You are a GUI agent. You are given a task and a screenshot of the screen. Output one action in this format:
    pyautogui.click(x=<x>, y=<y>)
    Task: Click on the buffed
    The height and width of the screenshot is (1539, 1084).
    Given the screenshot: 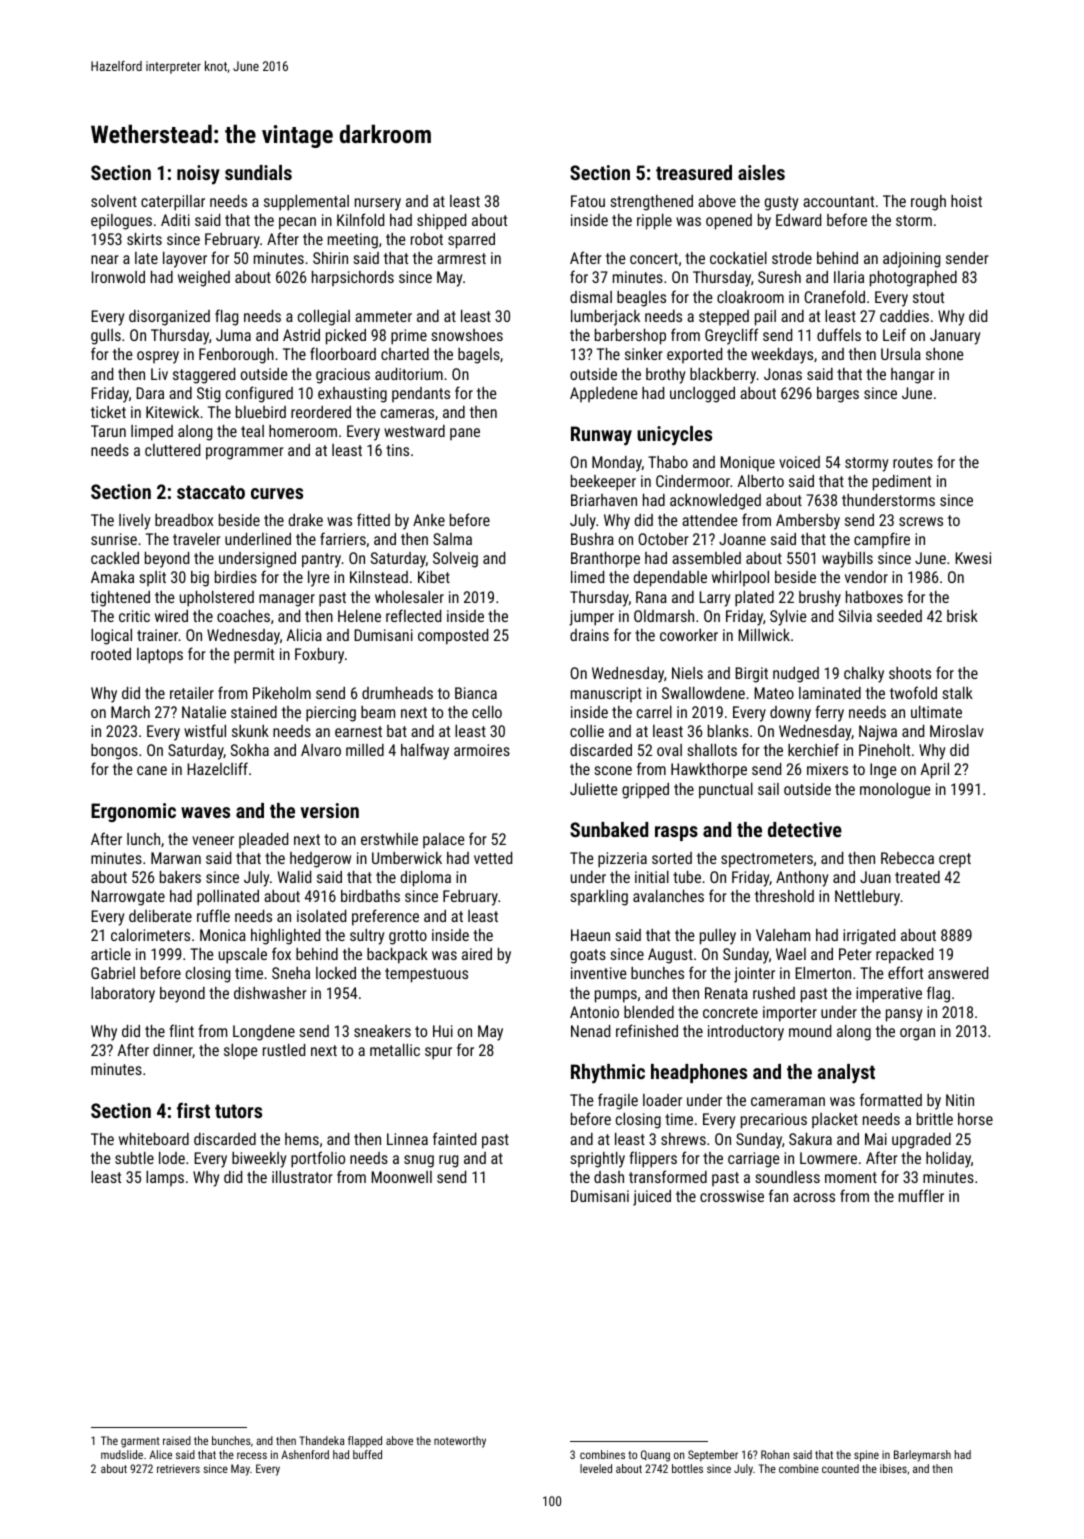 What is the action you would take?
    pyautogui.click(x=367, y=1454)
